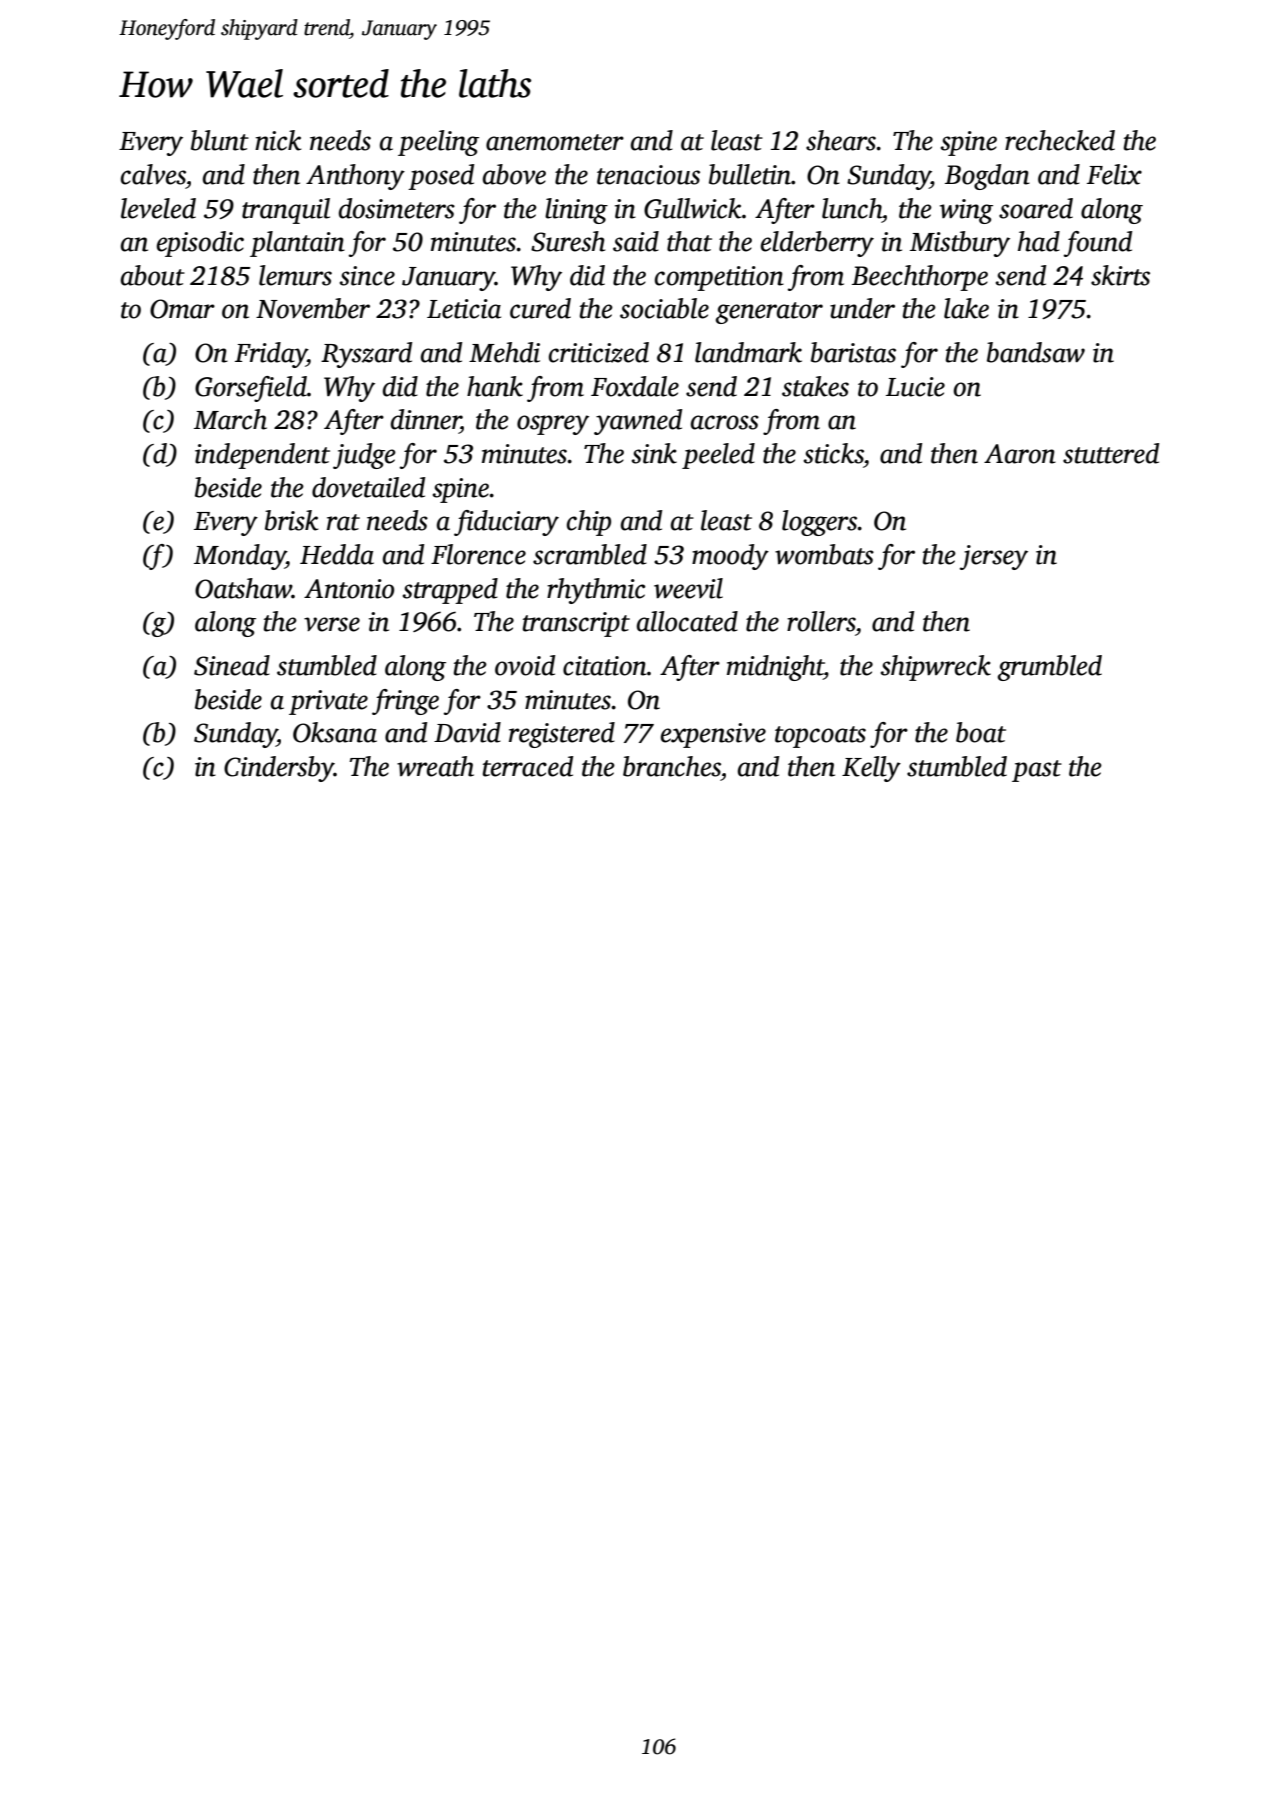 The height and width of the document is (1812, 1281). What do you see at coordinates (230, 419) in the document?
I see `March` at bounding box center [230, 419].
